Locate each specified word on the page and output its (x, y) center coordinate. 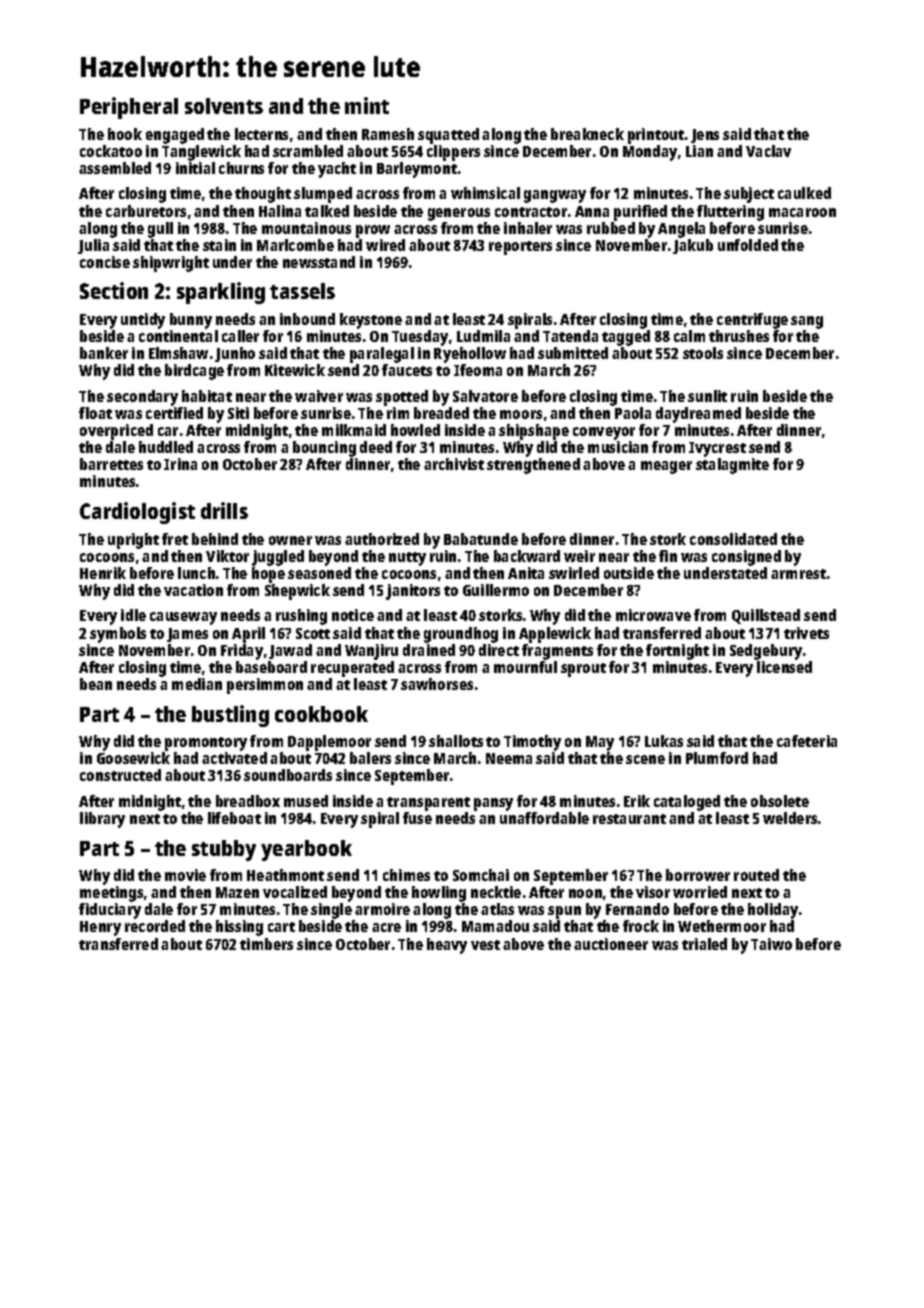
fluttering (730, 213)
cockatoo (111, 151)
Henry (100, 928)
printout (656, 136)
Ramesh (388, 134)
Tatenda (570, 336)
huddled (166, 447)
